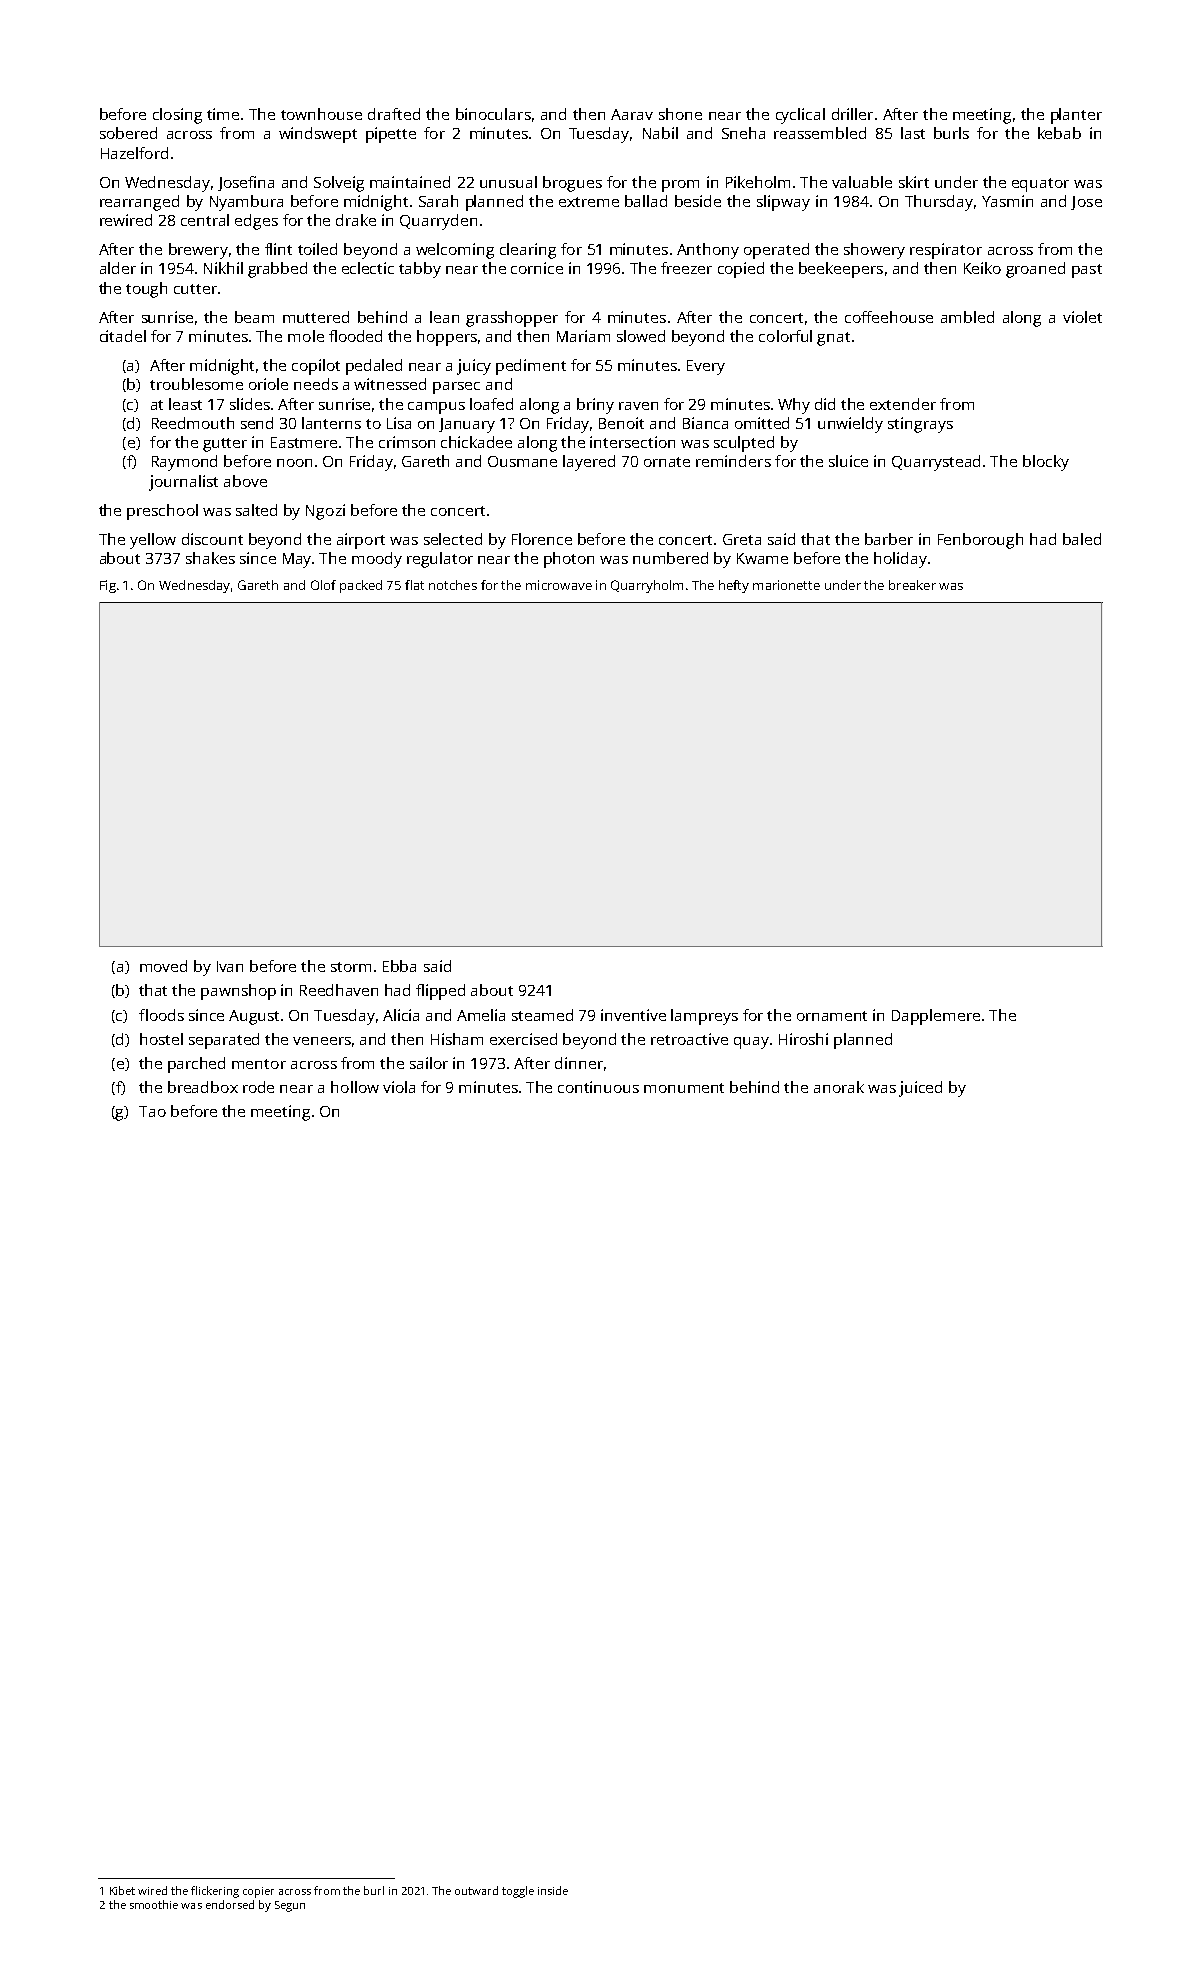  What do you see at coordinates (589, 202) in the image?
I see `extreme` at bounding box center [589, 202].
